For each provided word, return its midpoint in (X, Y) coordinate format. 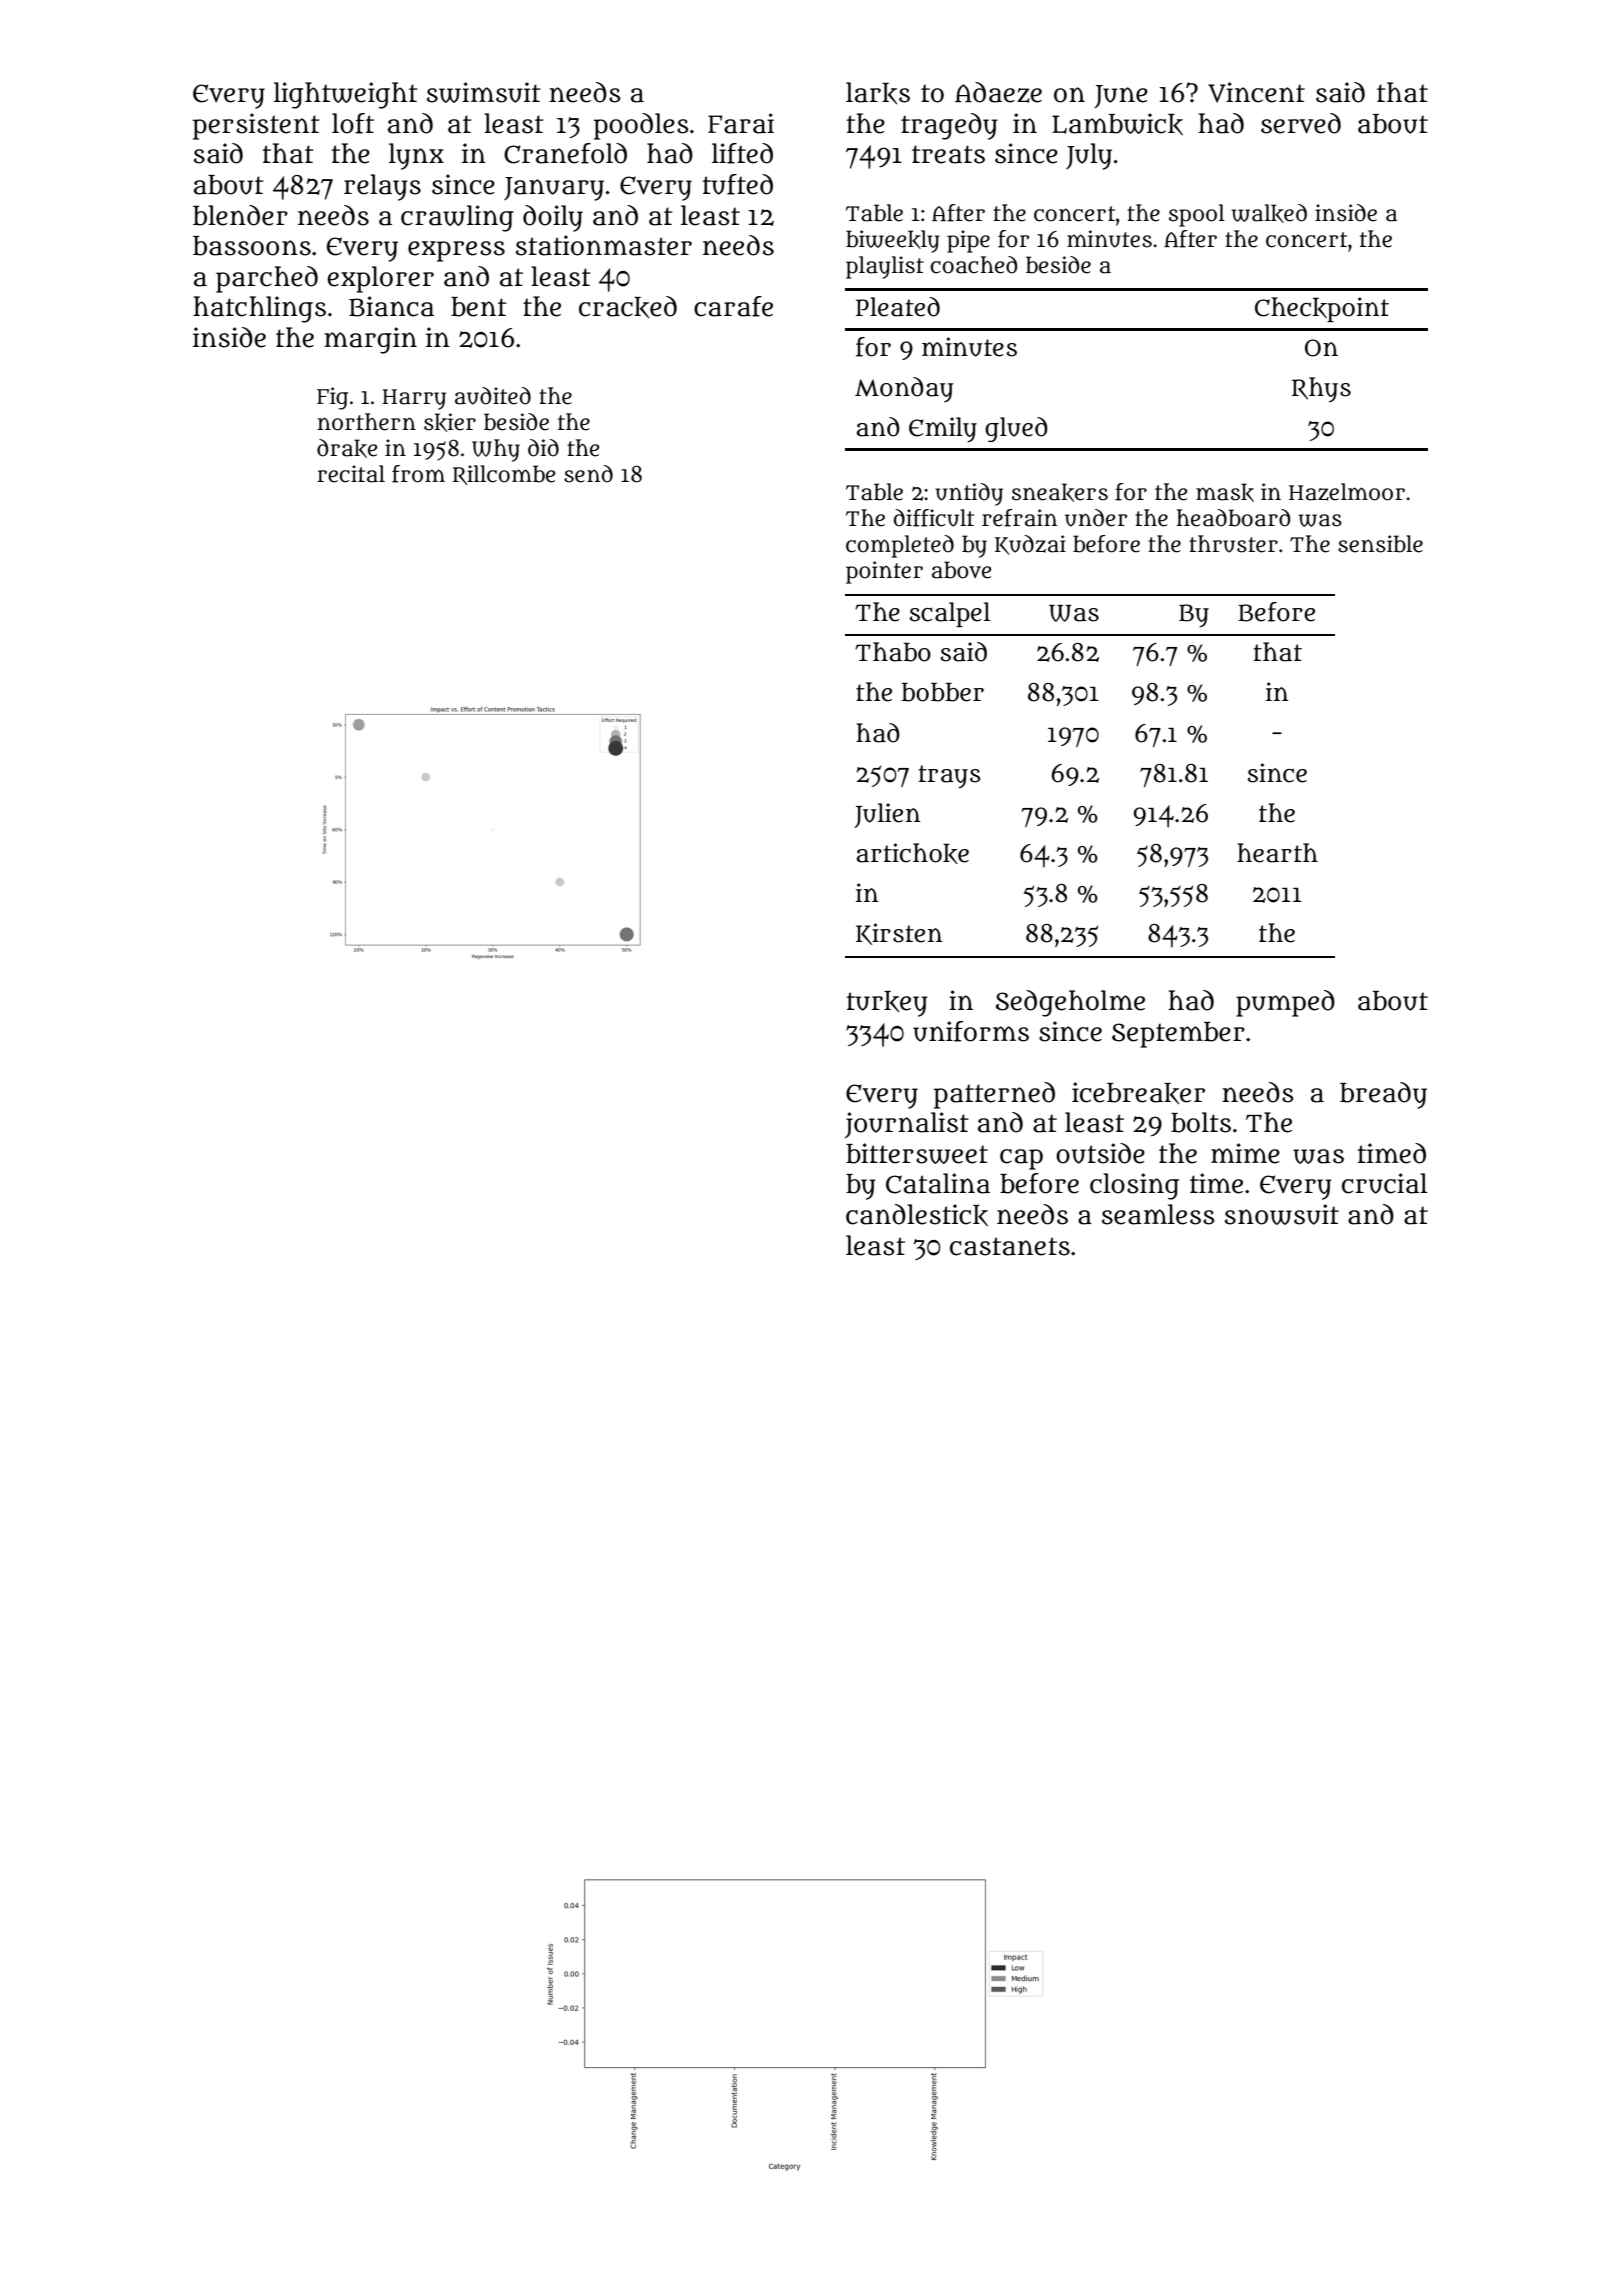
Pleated (898, 307)
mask (1225, 492)
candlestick (917, 1215)
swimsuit (484, 92)
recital (351, 474)
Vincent (1256, 92)
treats (948, 154)
